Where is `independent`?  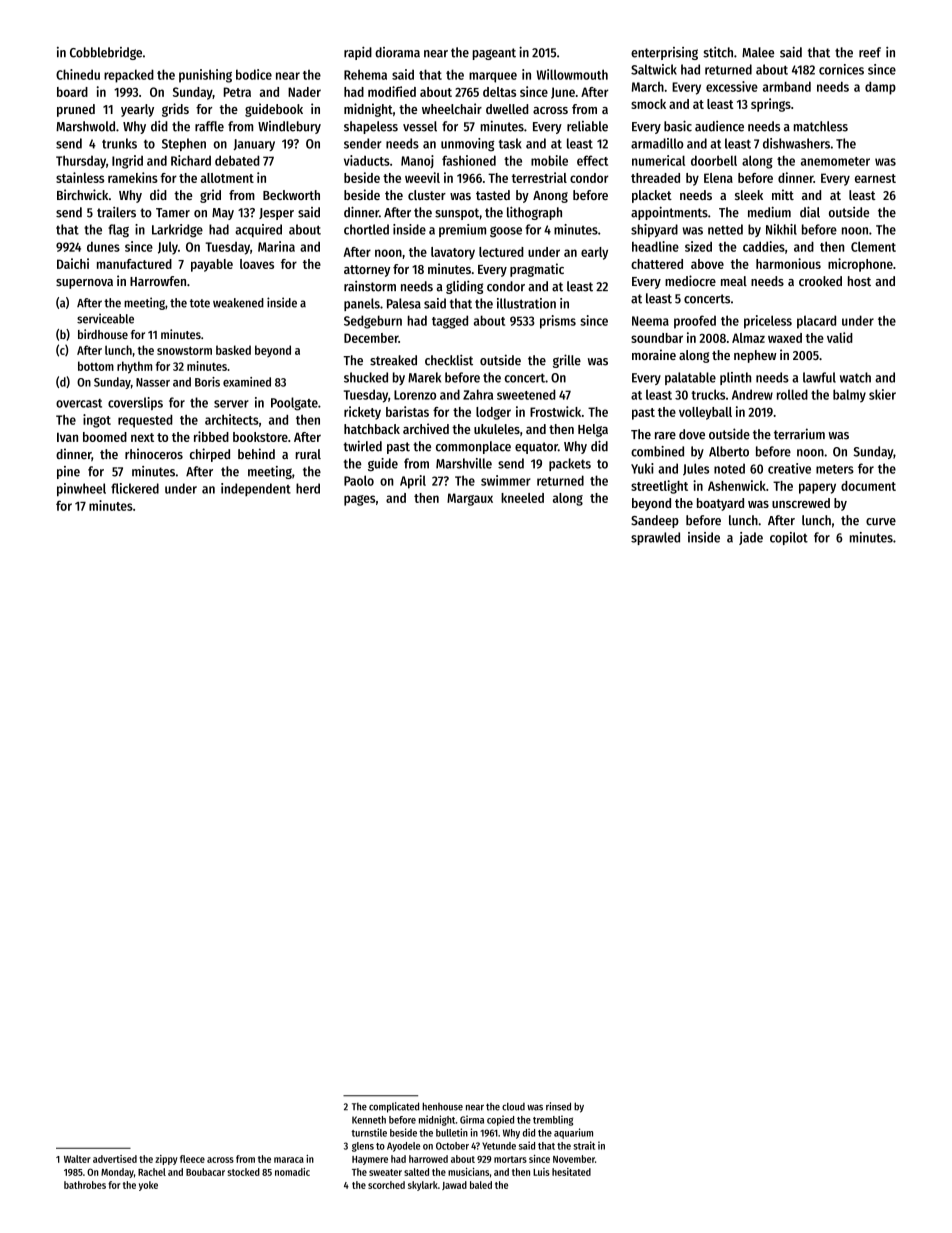
independent is located at coordinates (256, 489).
